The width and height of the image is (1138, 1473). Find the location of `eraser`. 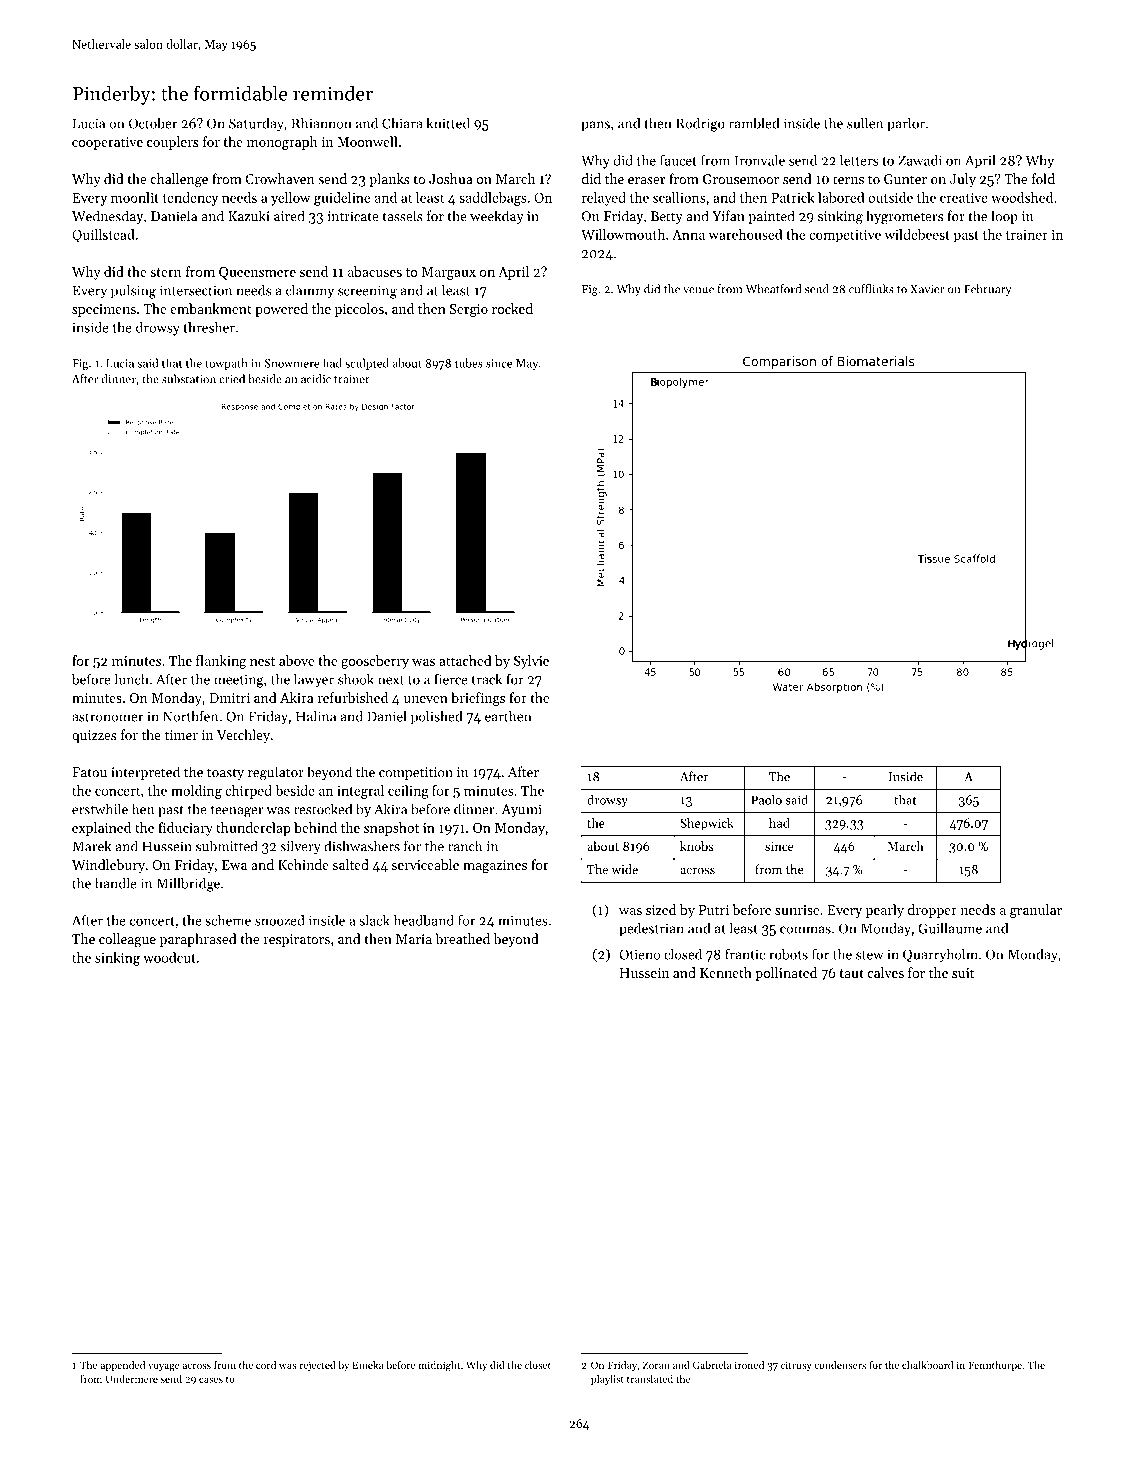

eraser is located at coordinates (646, 180).
